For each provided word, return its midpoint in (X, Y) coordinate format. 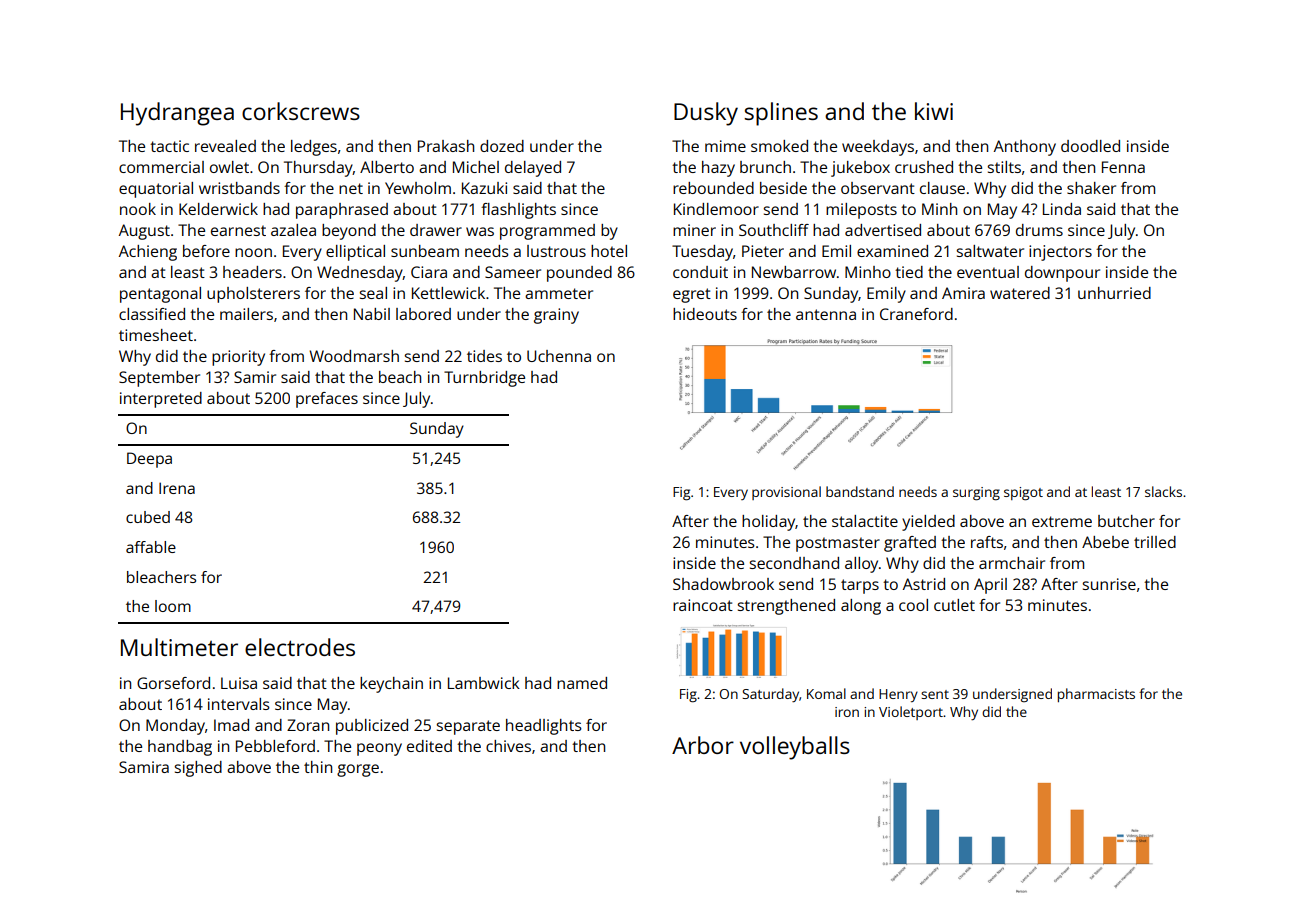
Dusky (706, 114)
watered (1020, 293)
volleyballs (795, 748)
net (351, 188)
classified (152, 314)
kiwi (934, 111)
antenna (826, 314)
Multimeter (179, 647)
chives (508, 746)
